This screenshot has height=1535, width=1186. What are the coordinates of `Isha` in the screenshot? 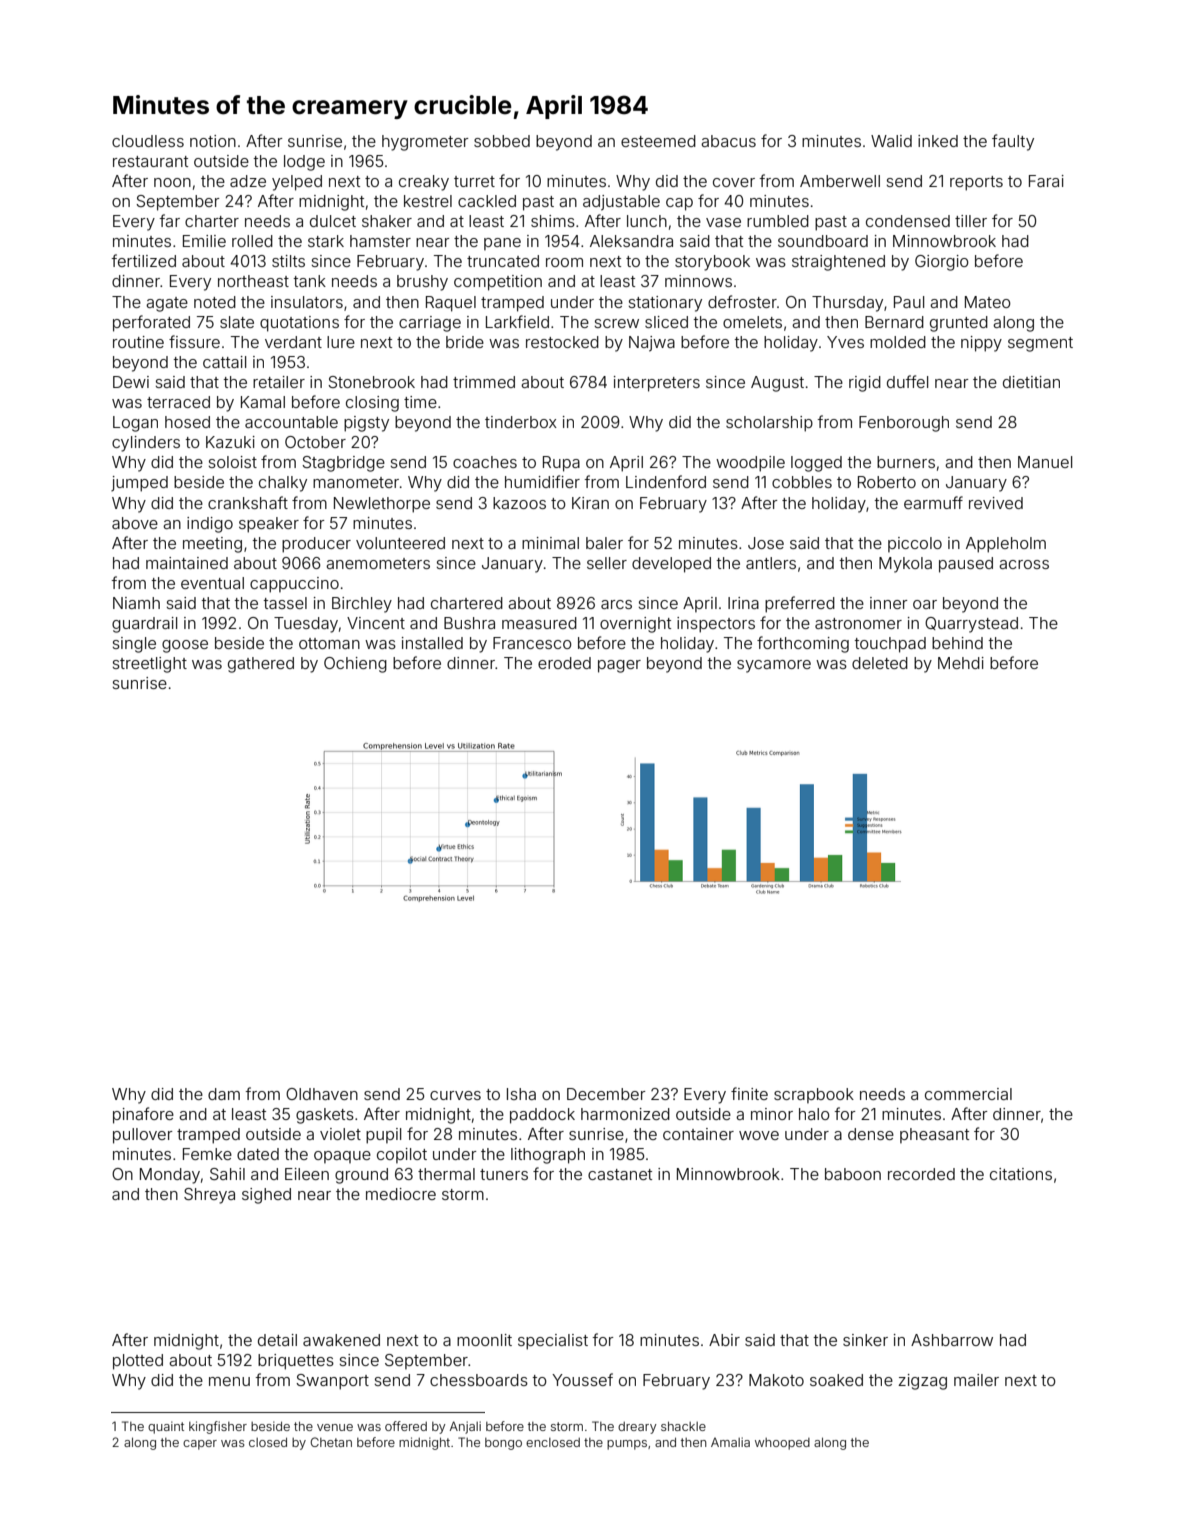 It's located at (521, 1094).
